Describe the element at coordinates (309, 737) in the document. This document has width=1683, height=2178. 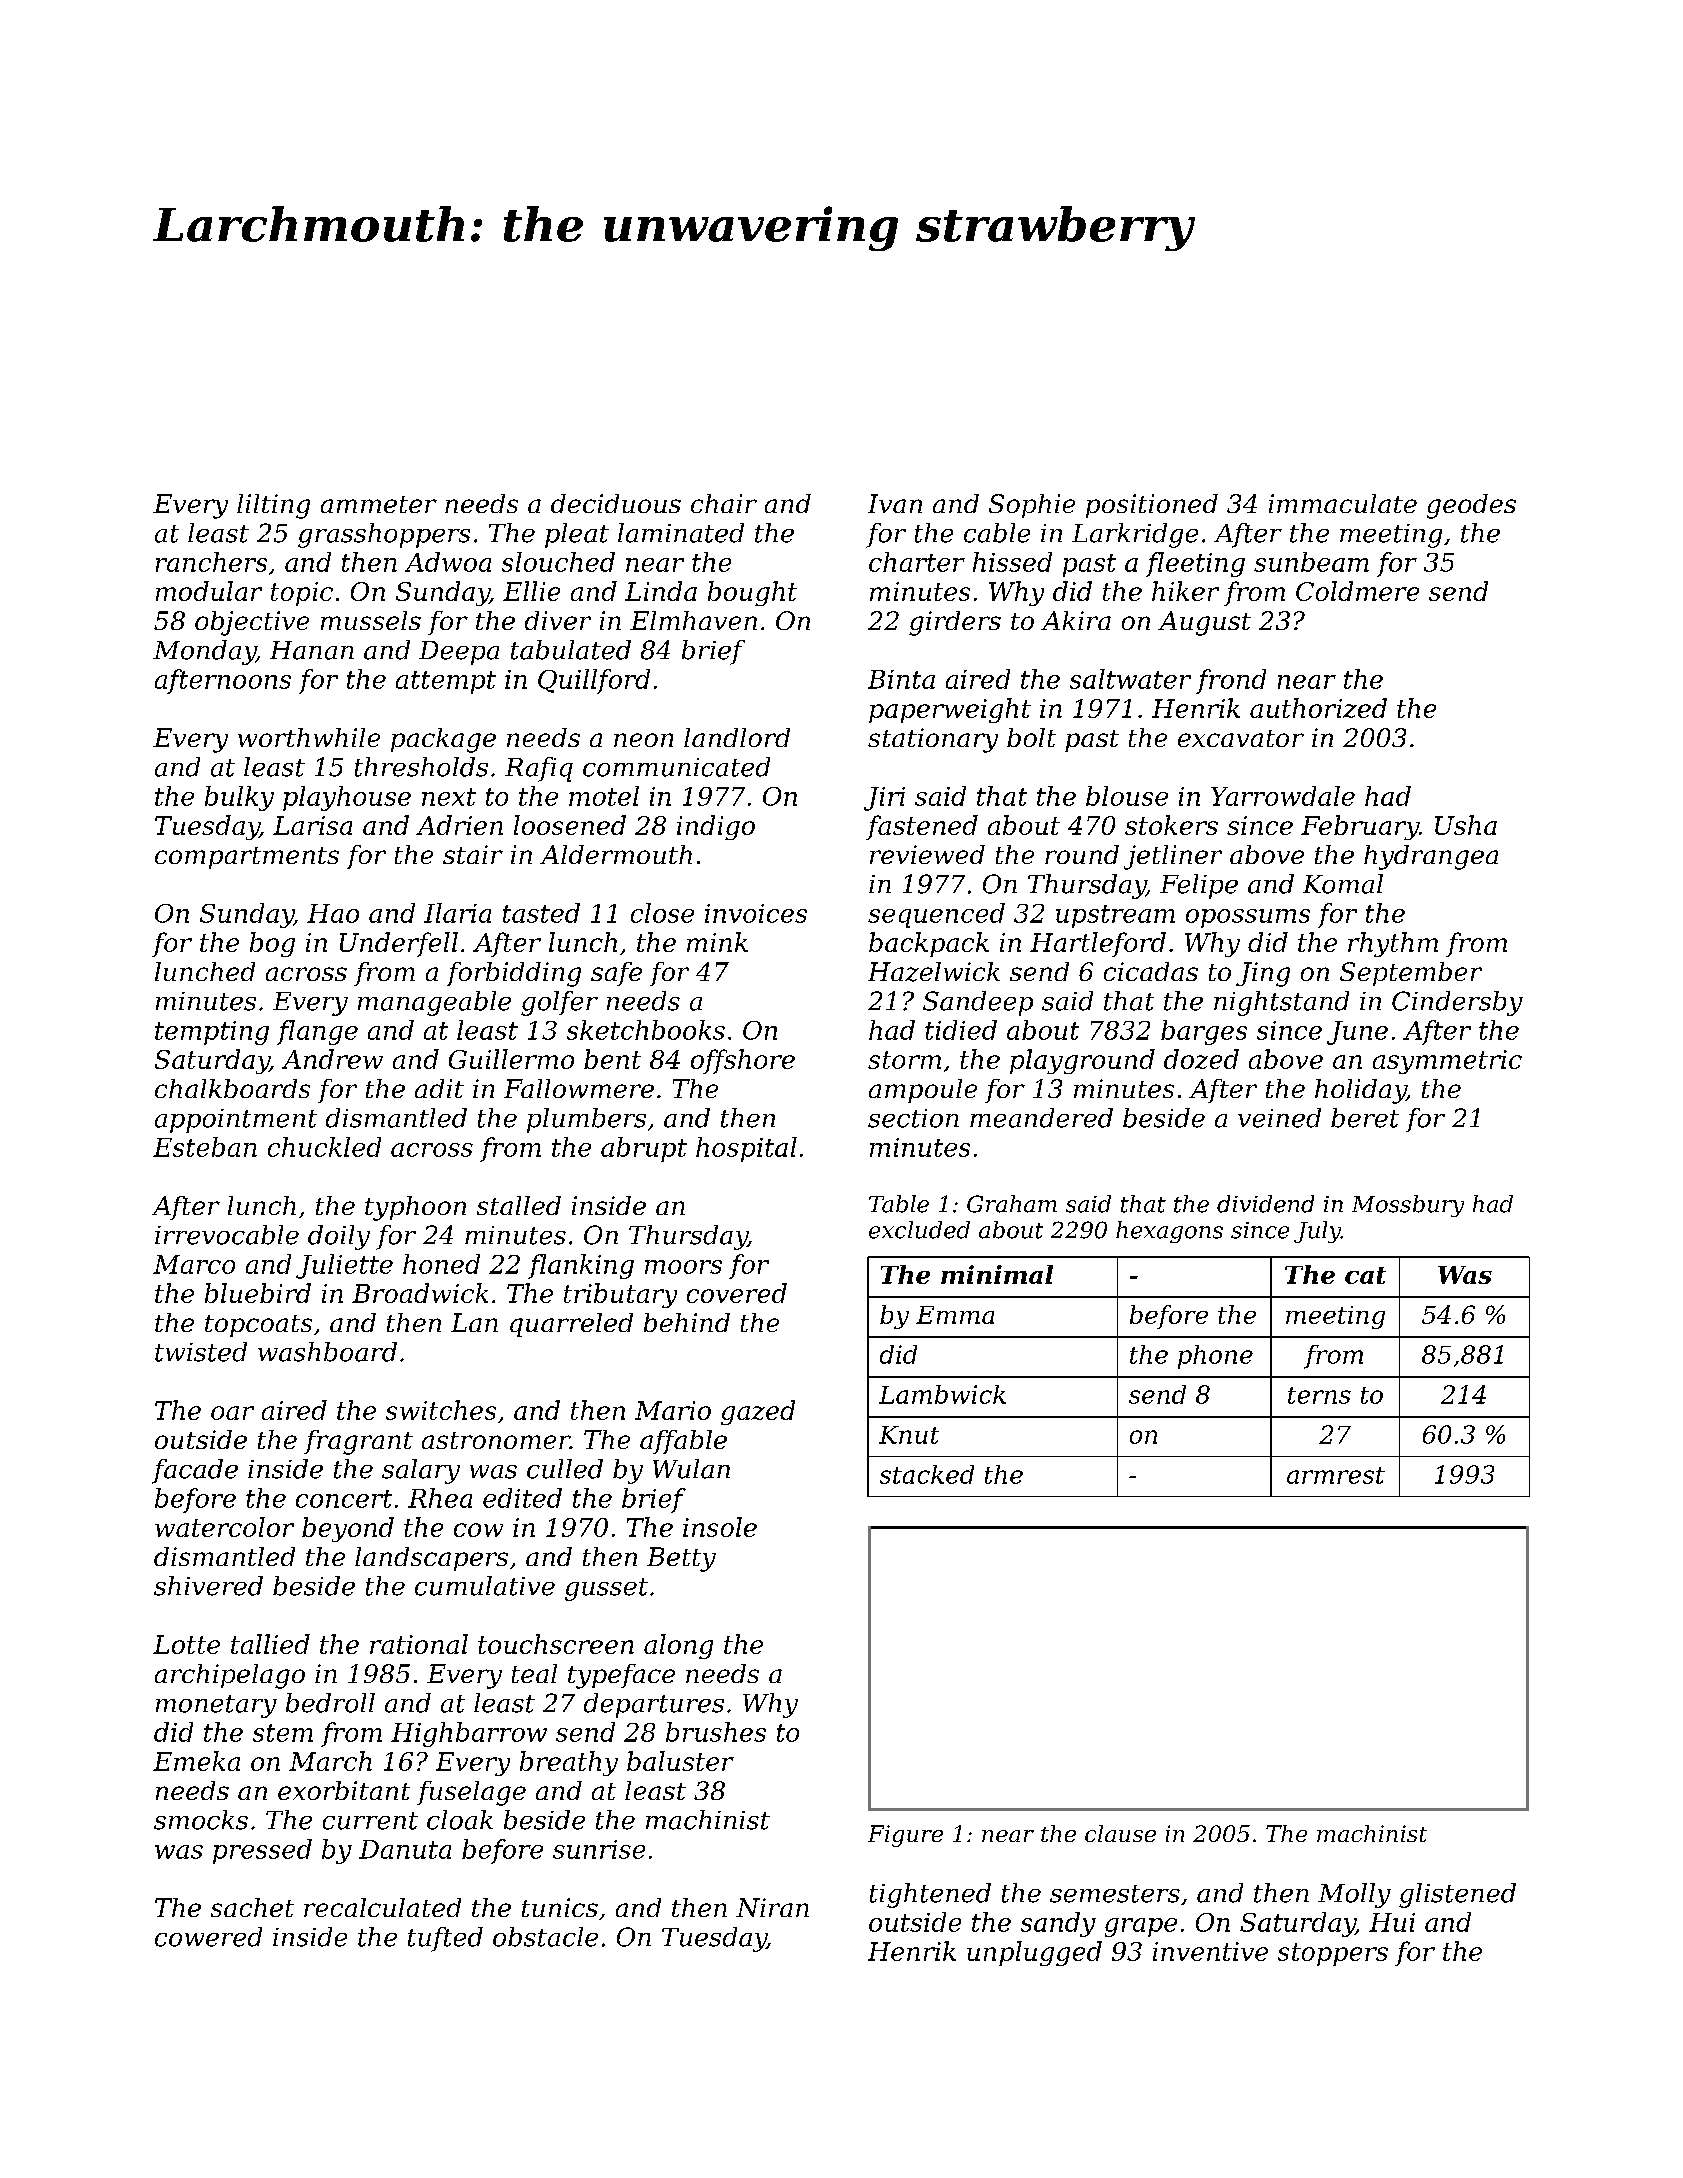
I see `worthwhile` at that location.
